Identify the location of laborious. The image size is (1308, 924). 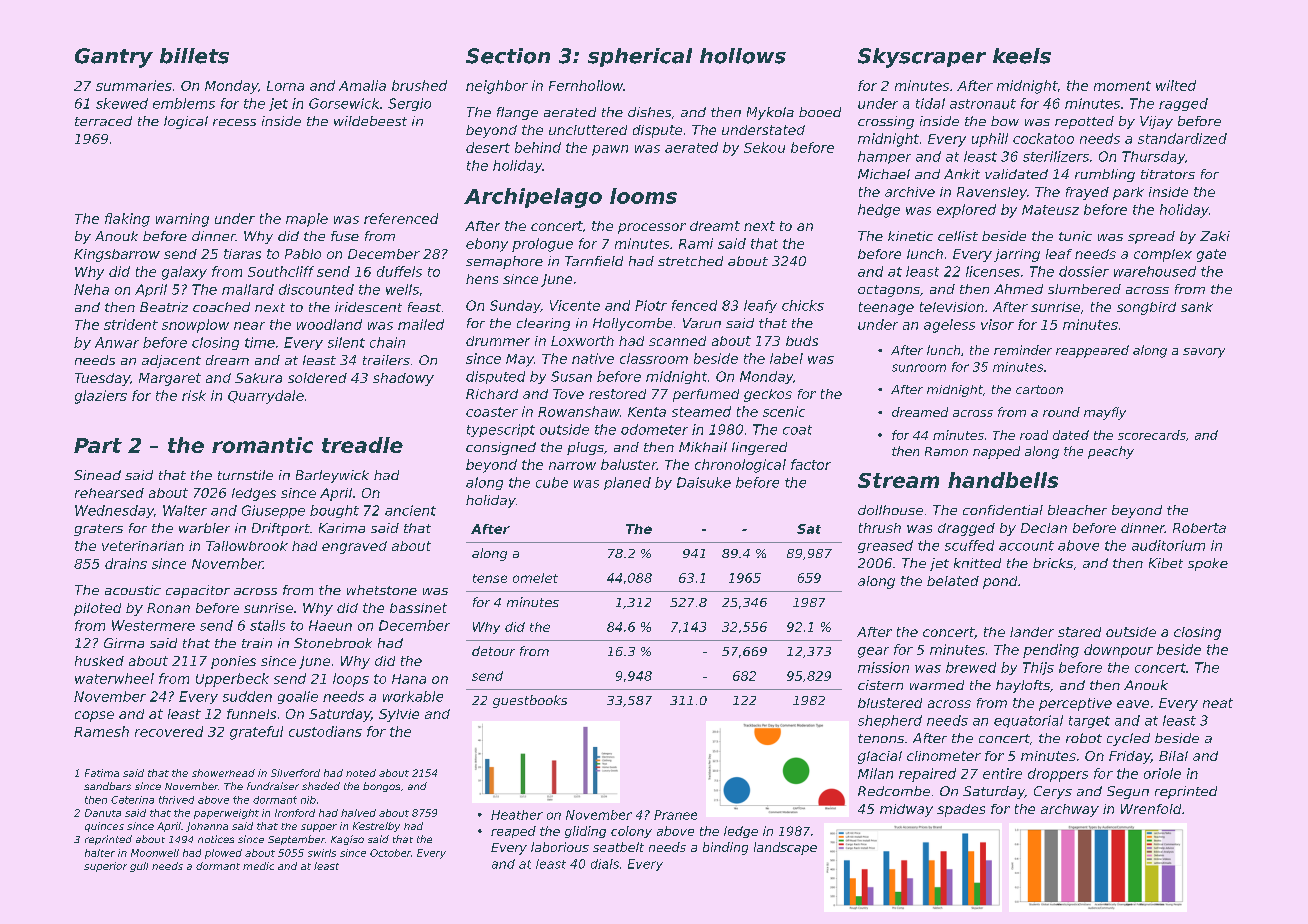
(560, 847).
